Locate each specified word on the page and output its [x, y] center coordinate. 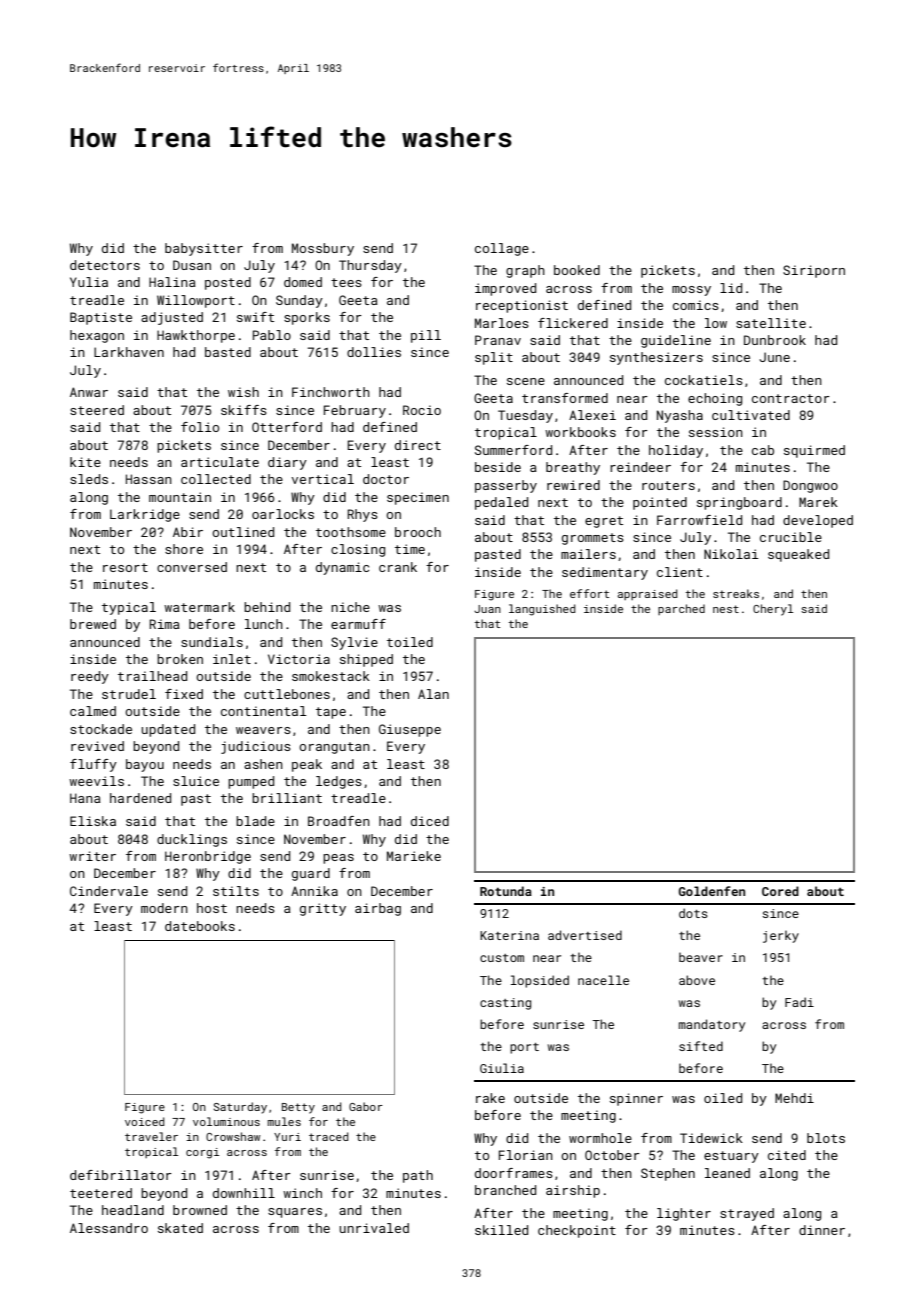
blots [826, 1138]
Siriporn [814, 271]
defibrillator [121, 1175]
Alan [433, 694]
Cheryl [773, 610]
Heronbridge [208, 857]
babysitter [204, 249]
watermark [199, 607]
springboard [739, 503]
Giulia [502, 1068]
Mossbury [323, 249]
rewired [573, 485]
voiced [145, 1121]
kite [85, 462]
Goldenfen [712, 891]
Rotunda [506, 891]
